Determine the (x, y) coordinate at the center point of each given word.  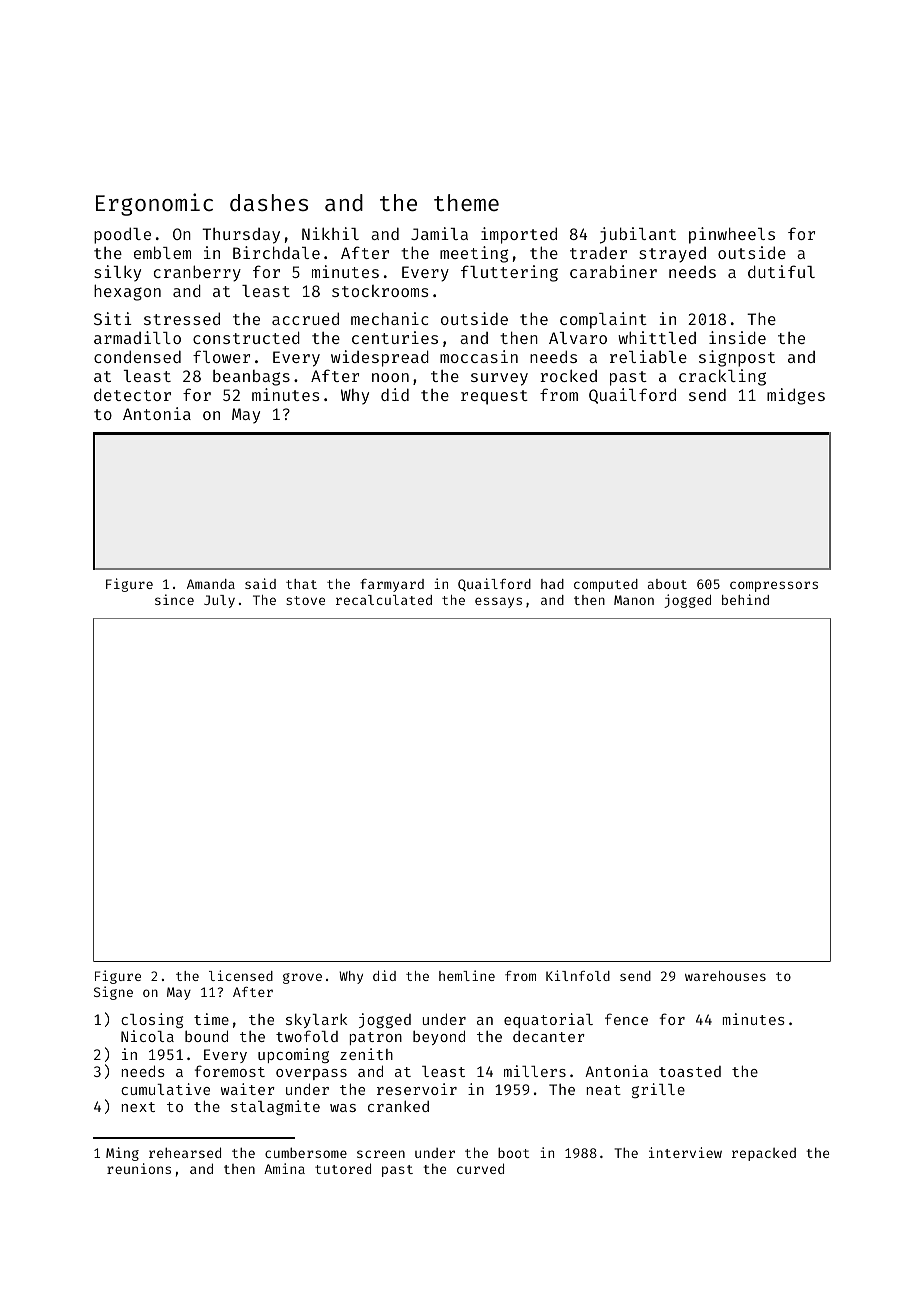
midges (796, 396)
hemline (467, 975)
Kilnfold (578, 975)
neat (604, 1090)
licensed (241, 975)
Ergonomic (154, 204)
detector (132, 394)
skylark (316, 1020)
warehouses (725, 976)
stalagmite (275, 1107)
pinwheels (732, 235)
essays (498, 602)
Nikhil (330, 233)
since (174, 599)
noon (390, 377)
